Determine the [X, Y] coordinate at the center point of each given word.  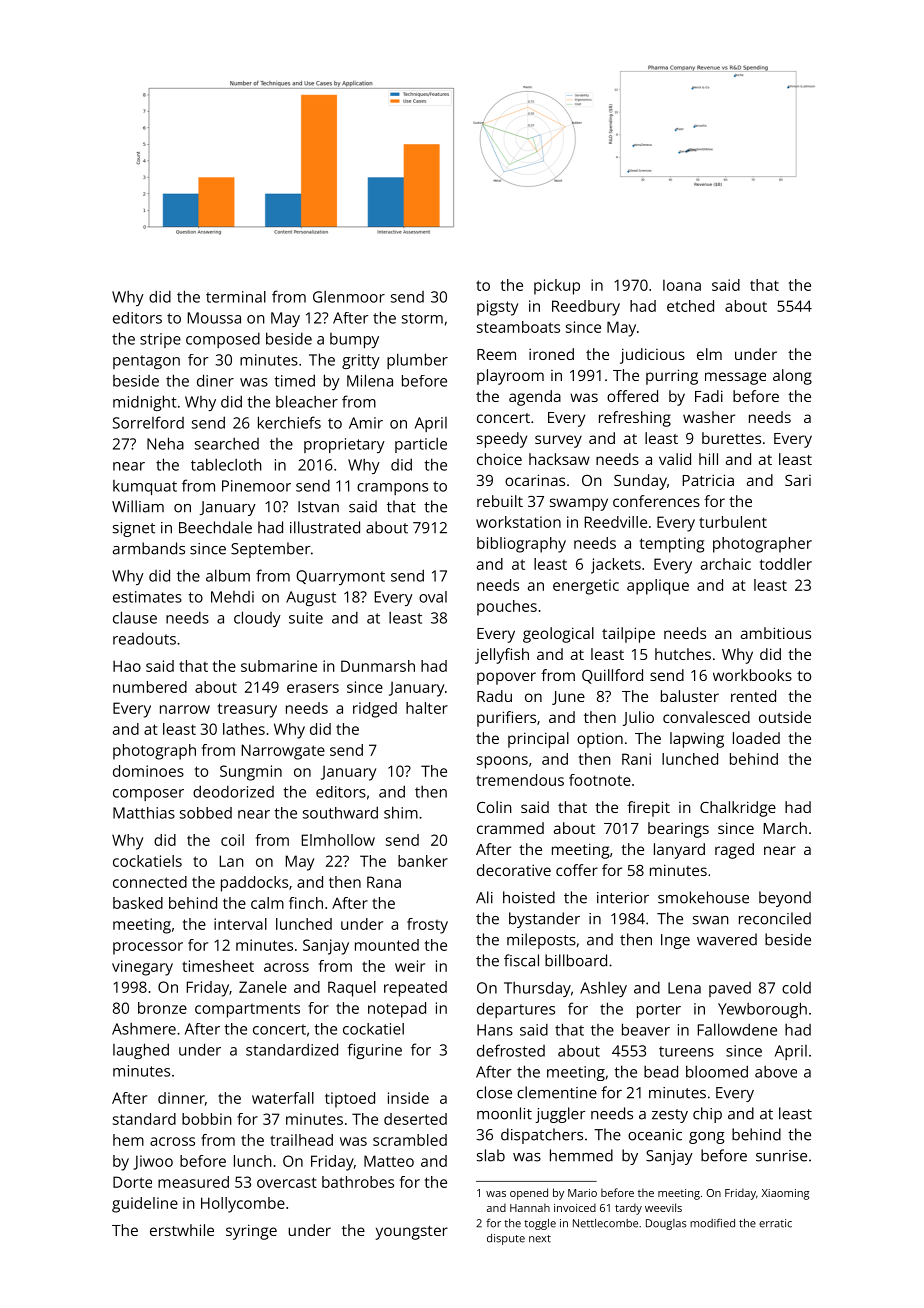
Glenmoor [349, 296]
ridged [375, 710]
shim [401, 812]
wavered [727, 939]
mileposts [541, 941]
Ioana [682, 285]
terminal [236, 297]
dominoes [148, 771]
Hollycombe [243, 1205]
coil [232, 840]
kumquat [145, 487]
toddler [786, 564]
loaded [756, 738]
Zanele [263, 987]
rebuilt [500, 501]
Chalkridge [738, 809]
